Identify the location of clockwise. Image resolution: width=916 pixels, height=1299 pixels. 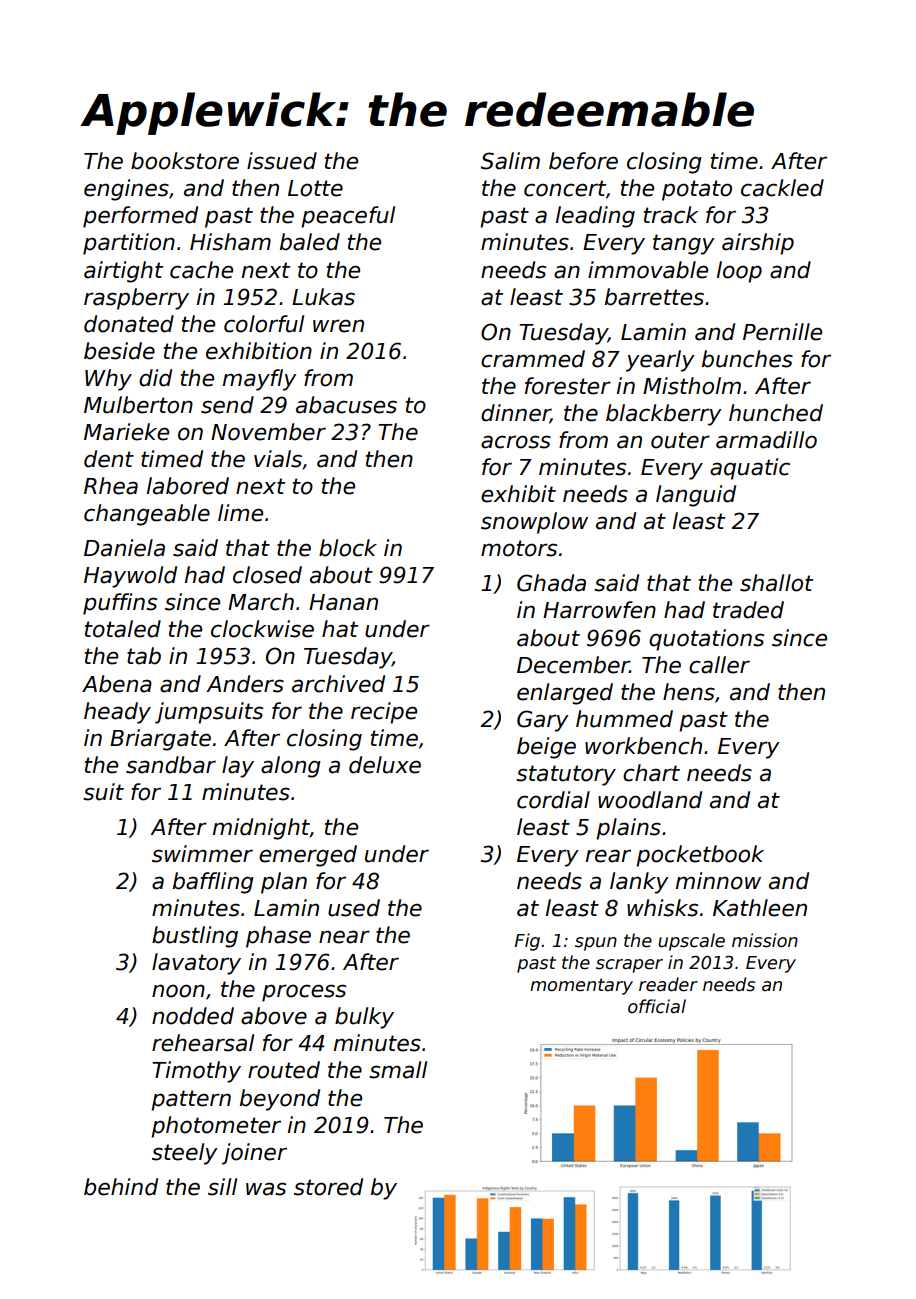
(262, 629).
